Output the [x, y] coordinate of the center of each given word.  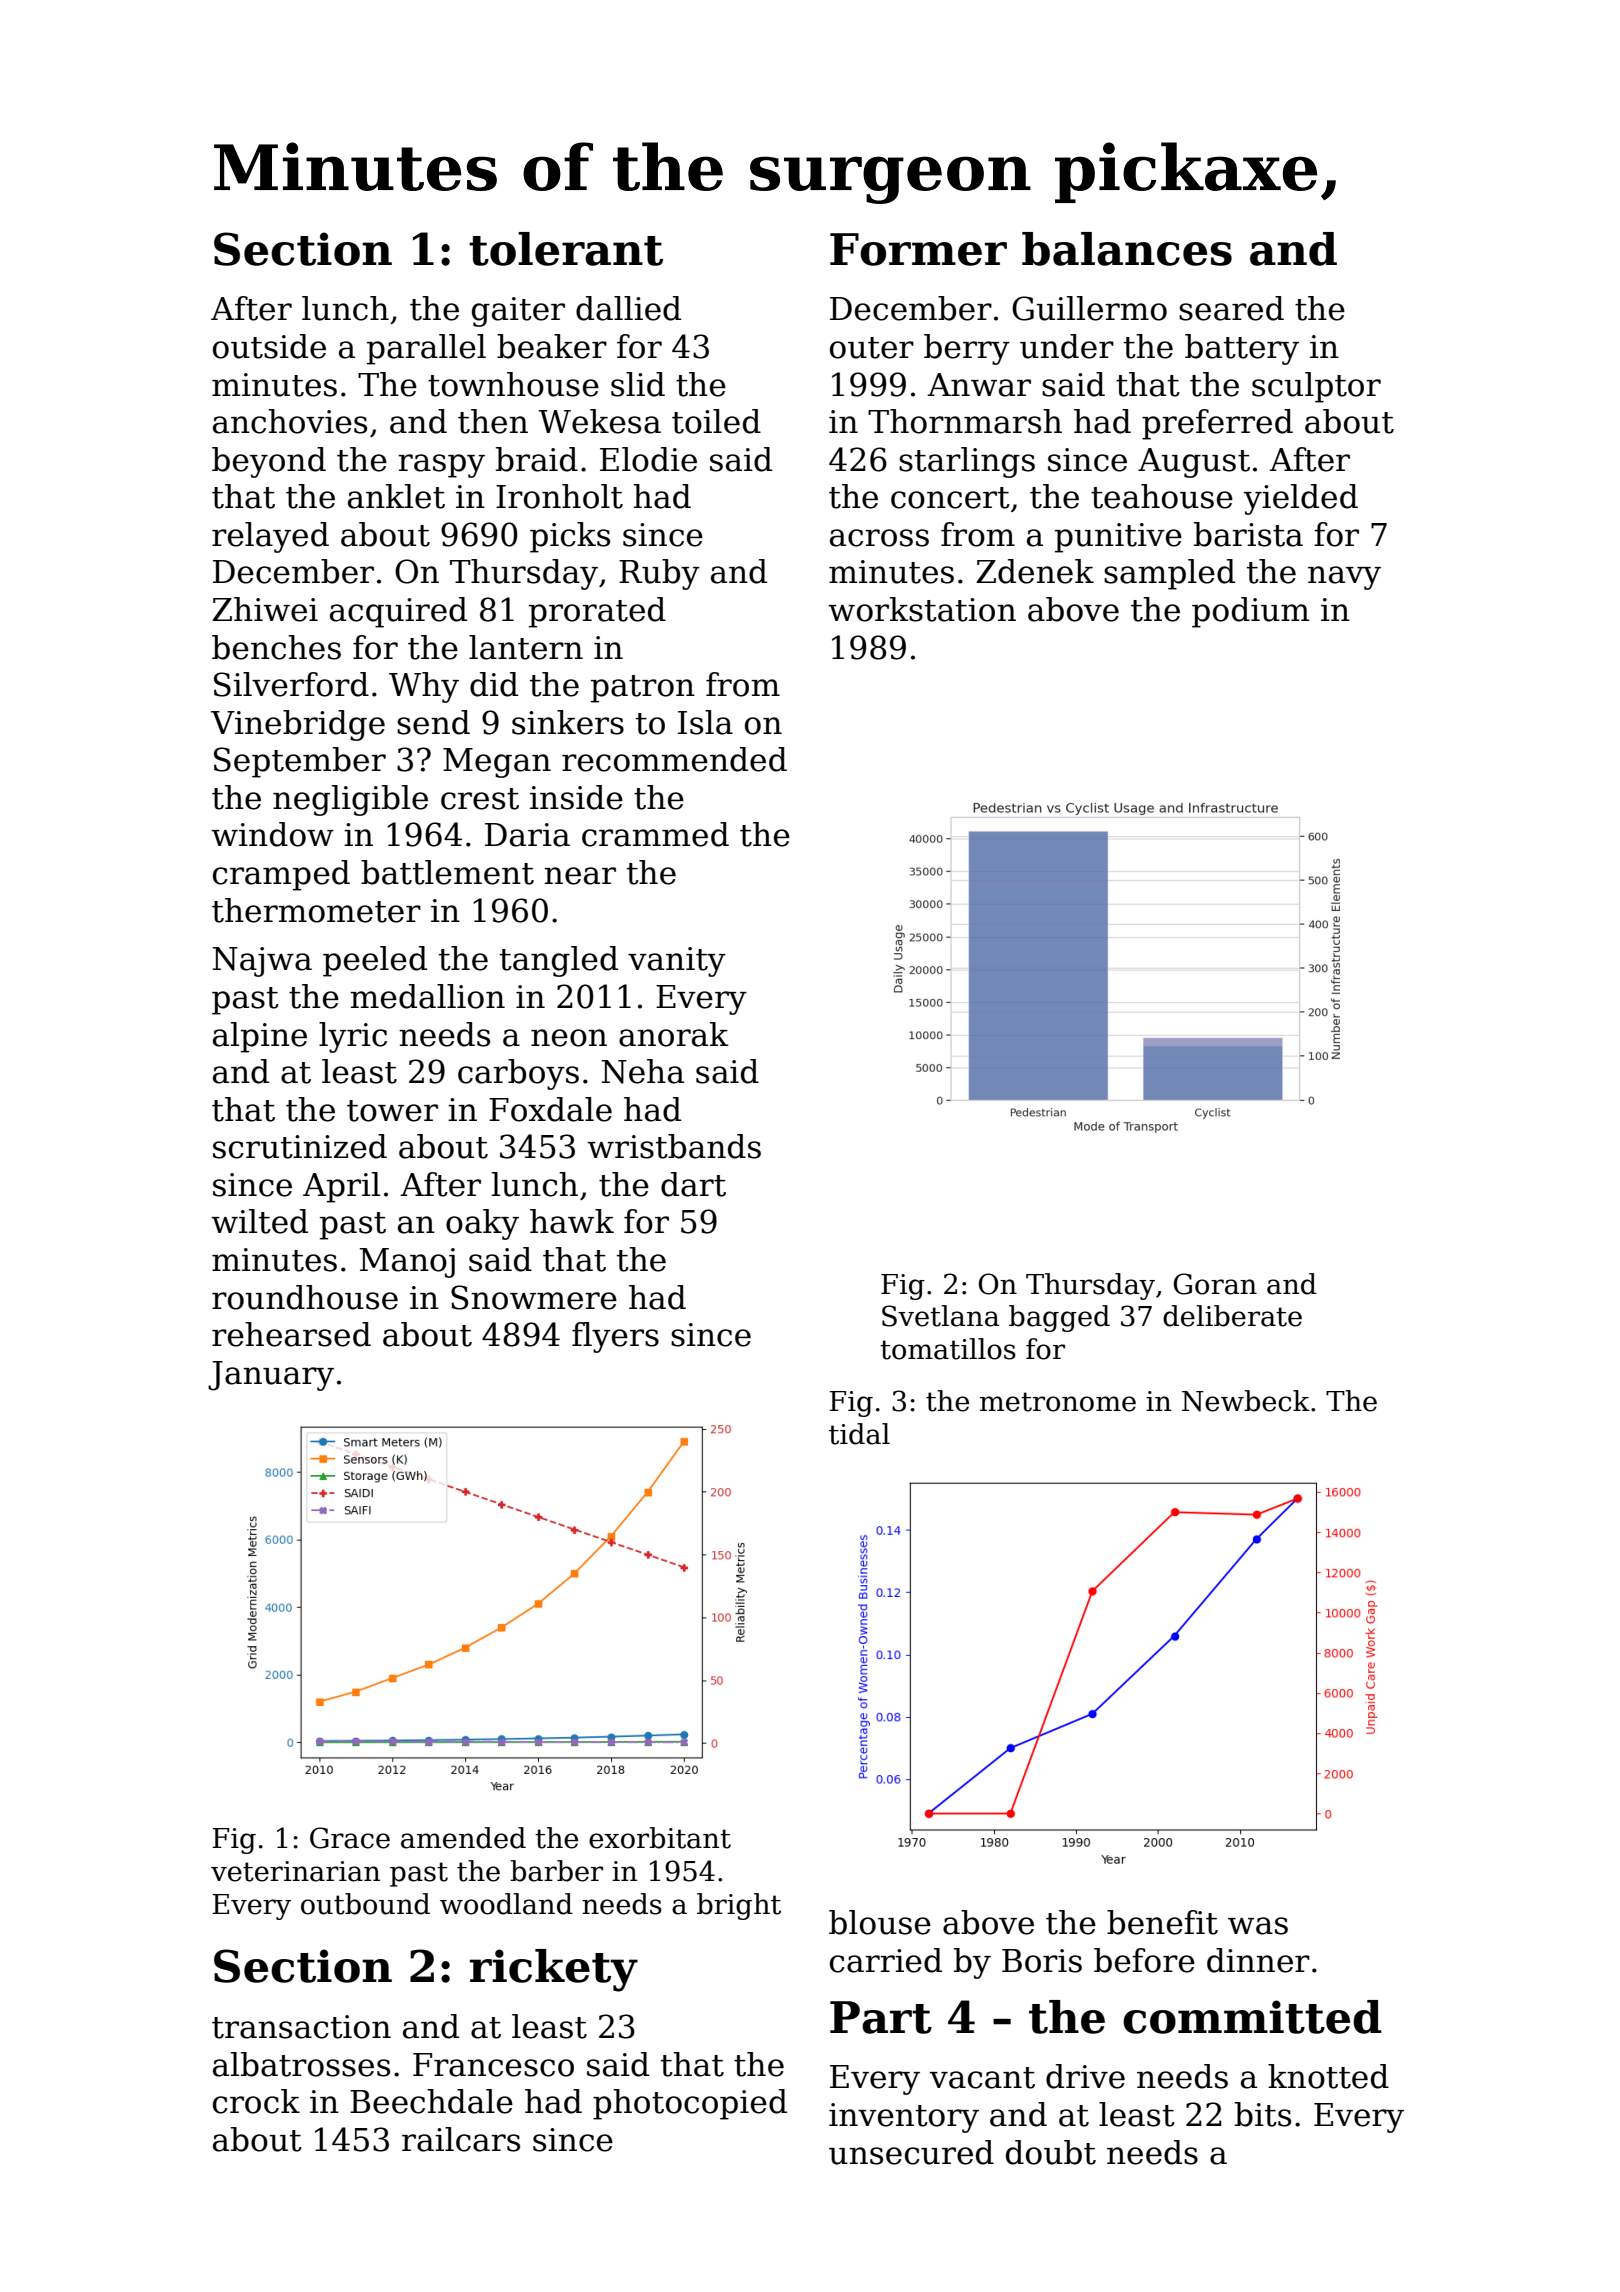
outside [269, 346]
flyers [615, 1337]
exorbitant [660, 1838]
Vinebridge [298, 725]
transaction [301, 2027]
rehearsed [291, 1334]
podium [1251, 612]
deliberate [1232, 1316]
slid [638, 384]
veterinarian [295, 1871]
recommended [674, 759]
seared [1231, 308]
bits [1263, 2114]
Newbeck [1246, 1401]
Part [881, 2017]
